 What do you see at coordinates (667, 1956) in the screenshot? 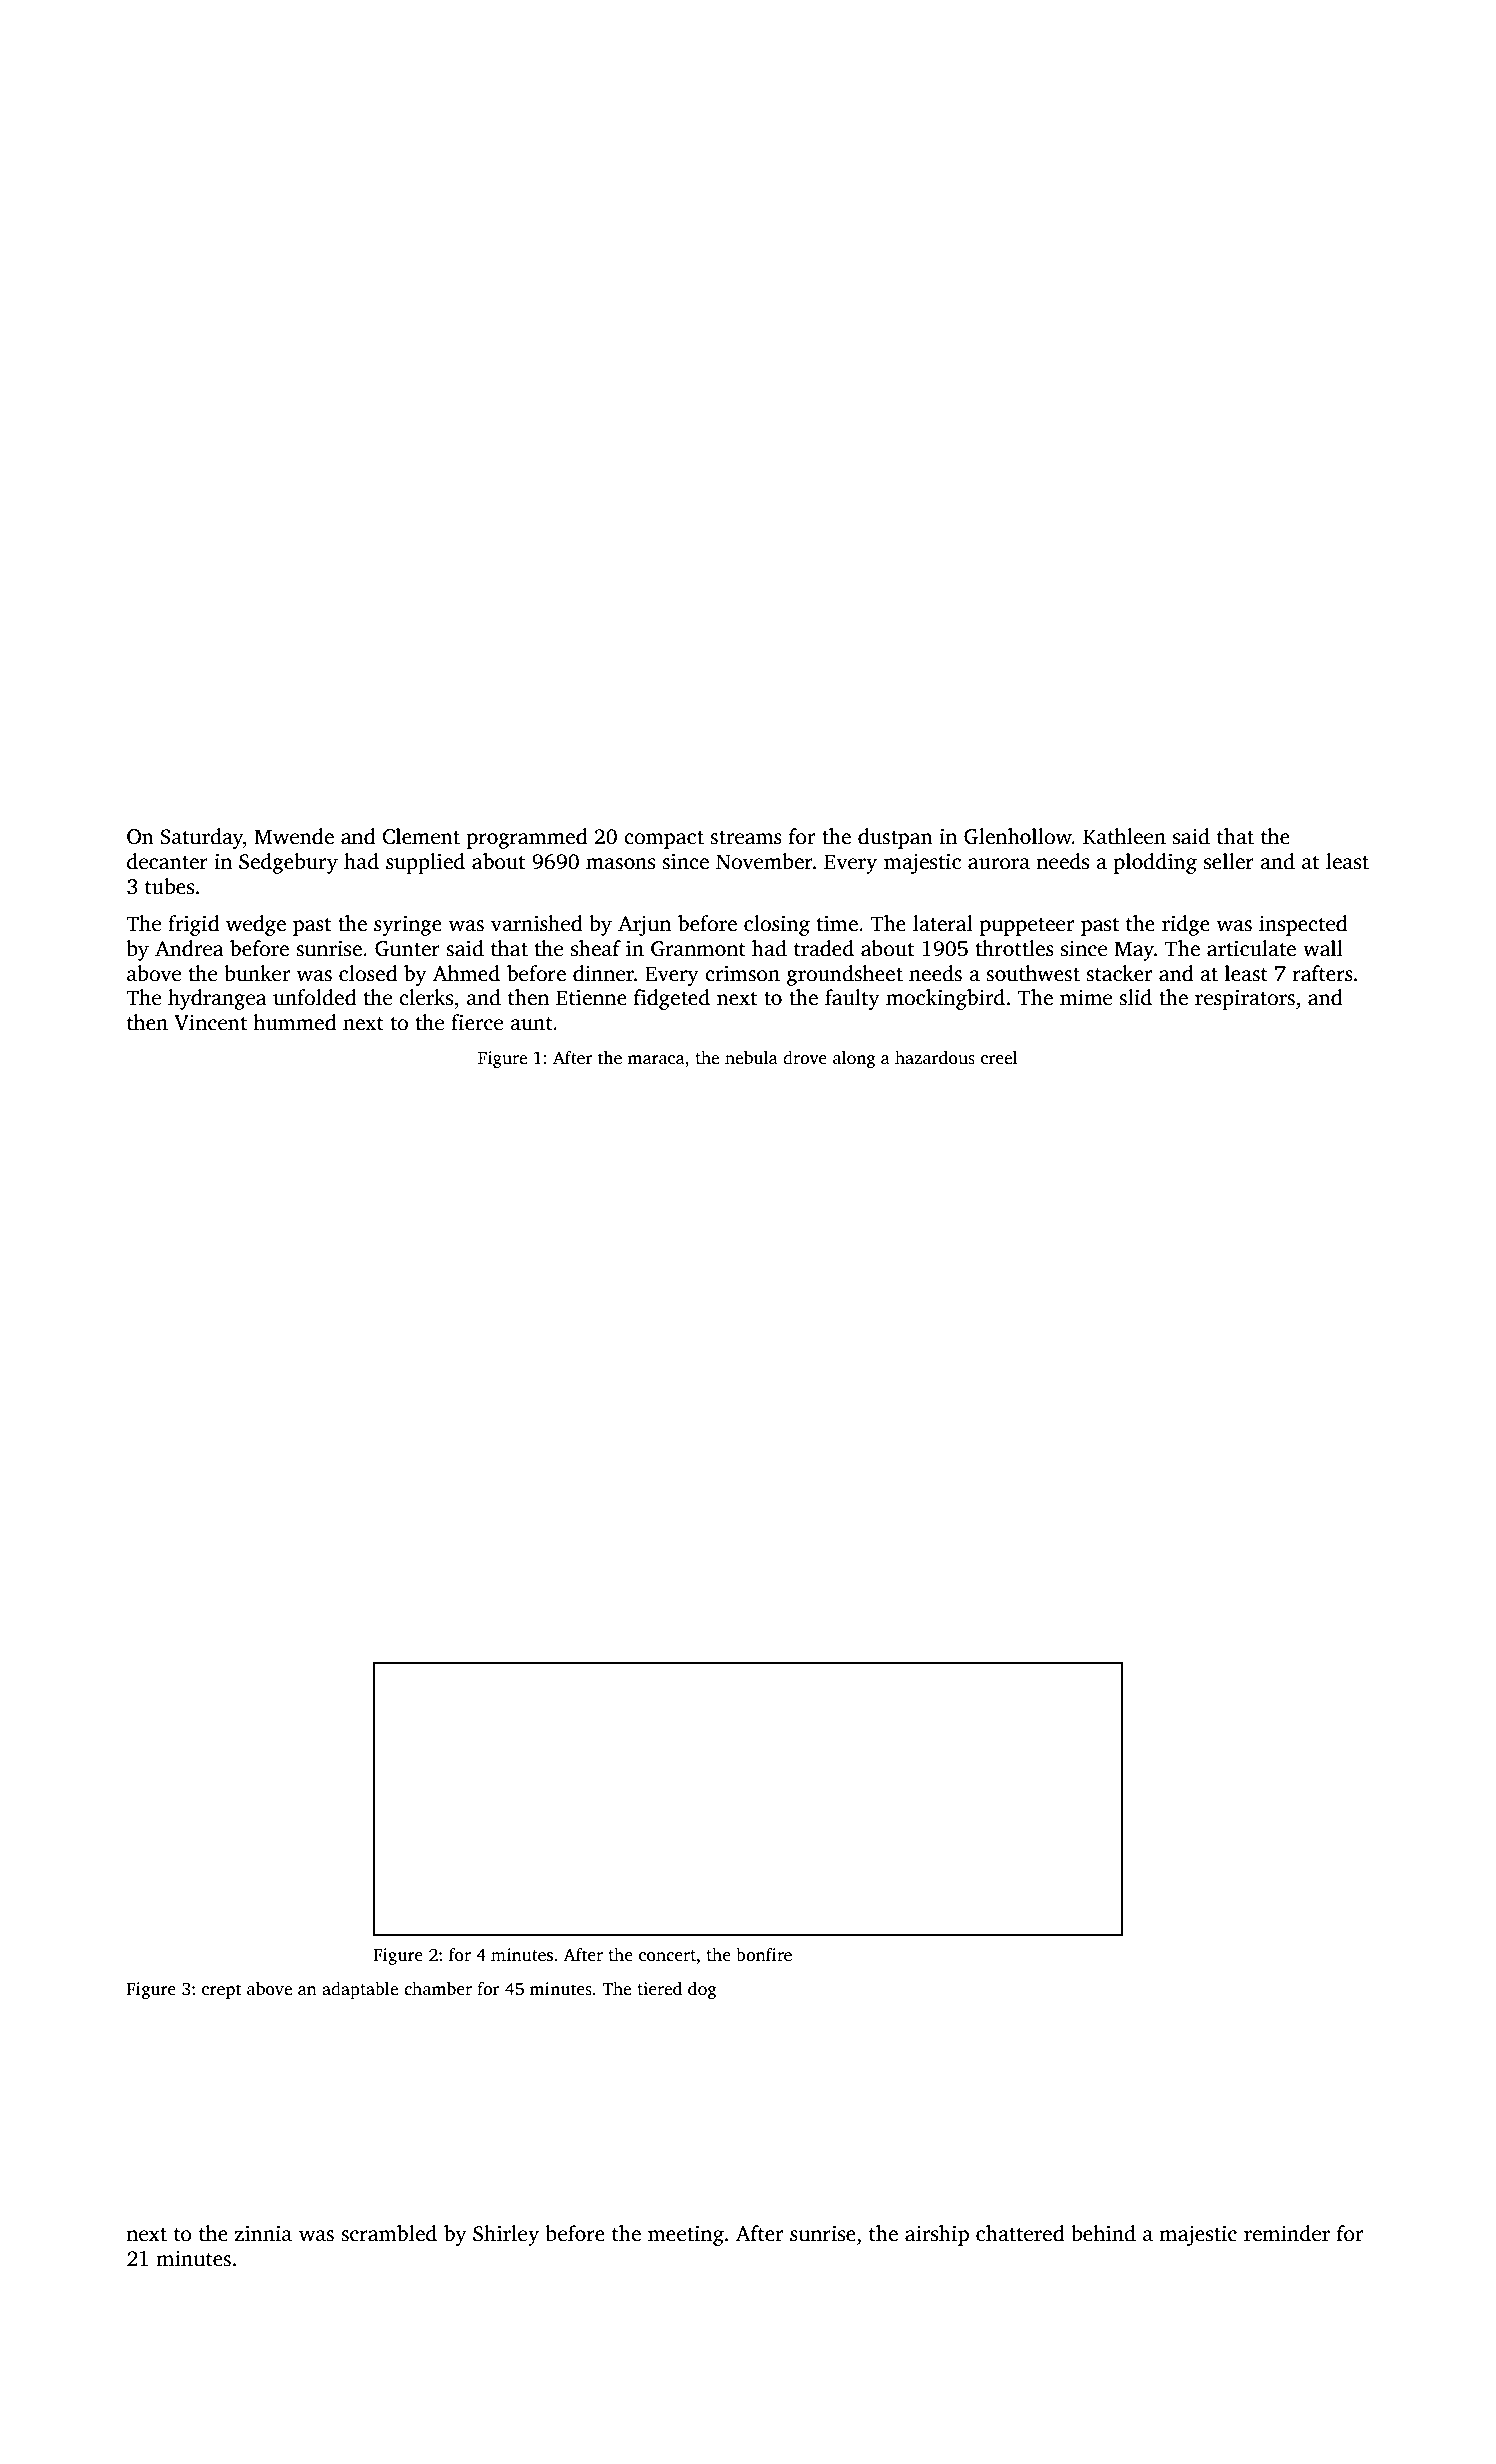
I see `concert` at bounding box center [667, 1956].
